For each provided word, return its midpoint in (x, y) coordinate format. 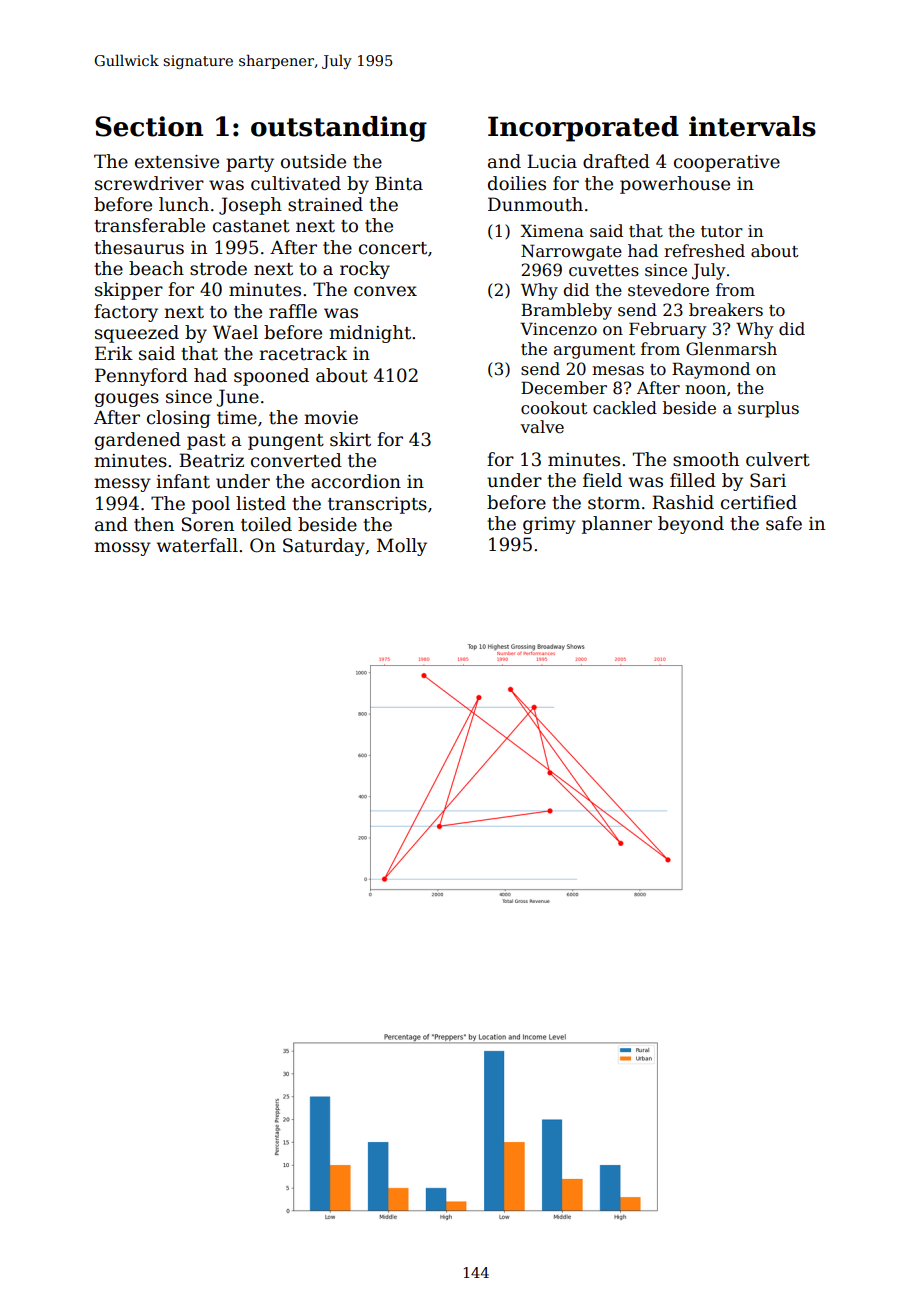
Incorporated (583, 129)
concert (393, 248)
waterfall (197, 545)
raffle (293, 311)
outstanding (339, 129)
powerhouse (675, 185)
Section (149, 126)
